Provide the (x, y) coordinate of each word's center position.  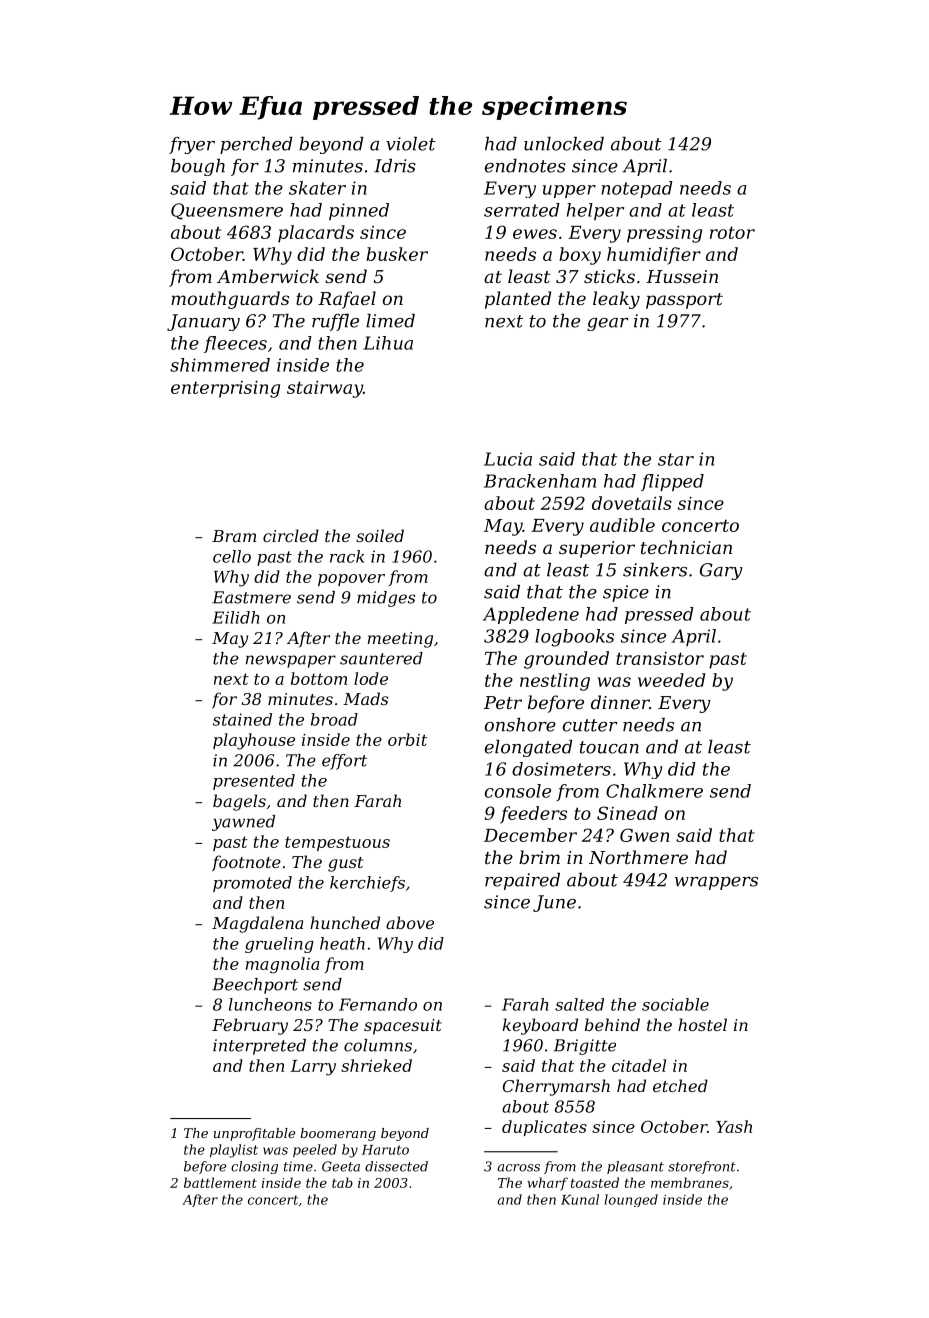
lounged (631, 1200)
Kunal (580, 1199)
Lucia (508, 459)
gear (607, 324)
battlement (220, 1182)
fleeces (235, 344)
